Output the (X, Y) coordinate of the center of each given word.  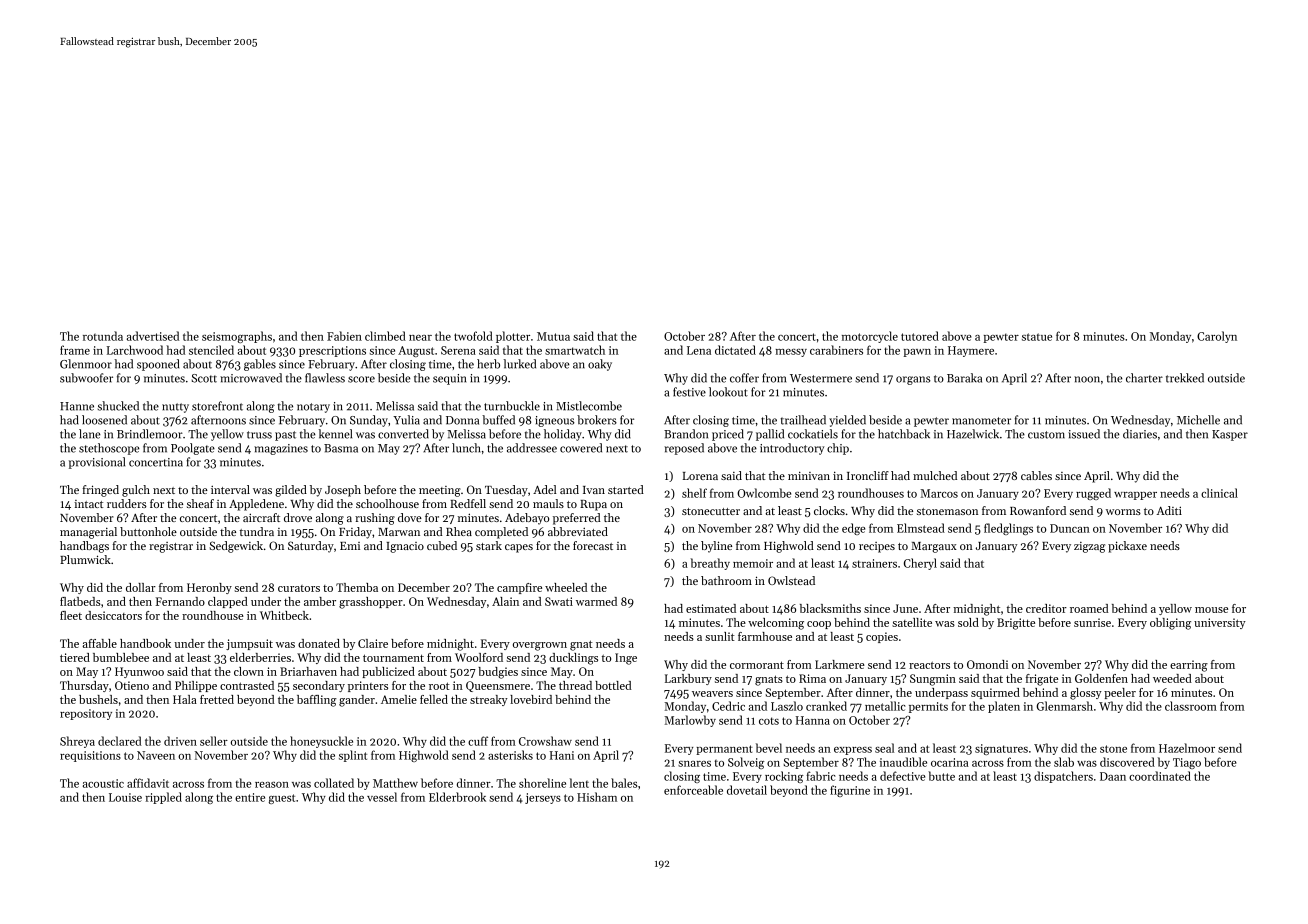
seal (884, 748)
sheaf (200, 503)
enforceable (693, 790)
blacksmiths (830, 608)
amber (320, 601)
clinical (1219, 493)
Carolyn (1217, 337)
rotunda (103, 336)
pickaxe (1127, 547)
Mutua (553, 336)
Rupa (593, 505)
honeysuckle (321, 742)
